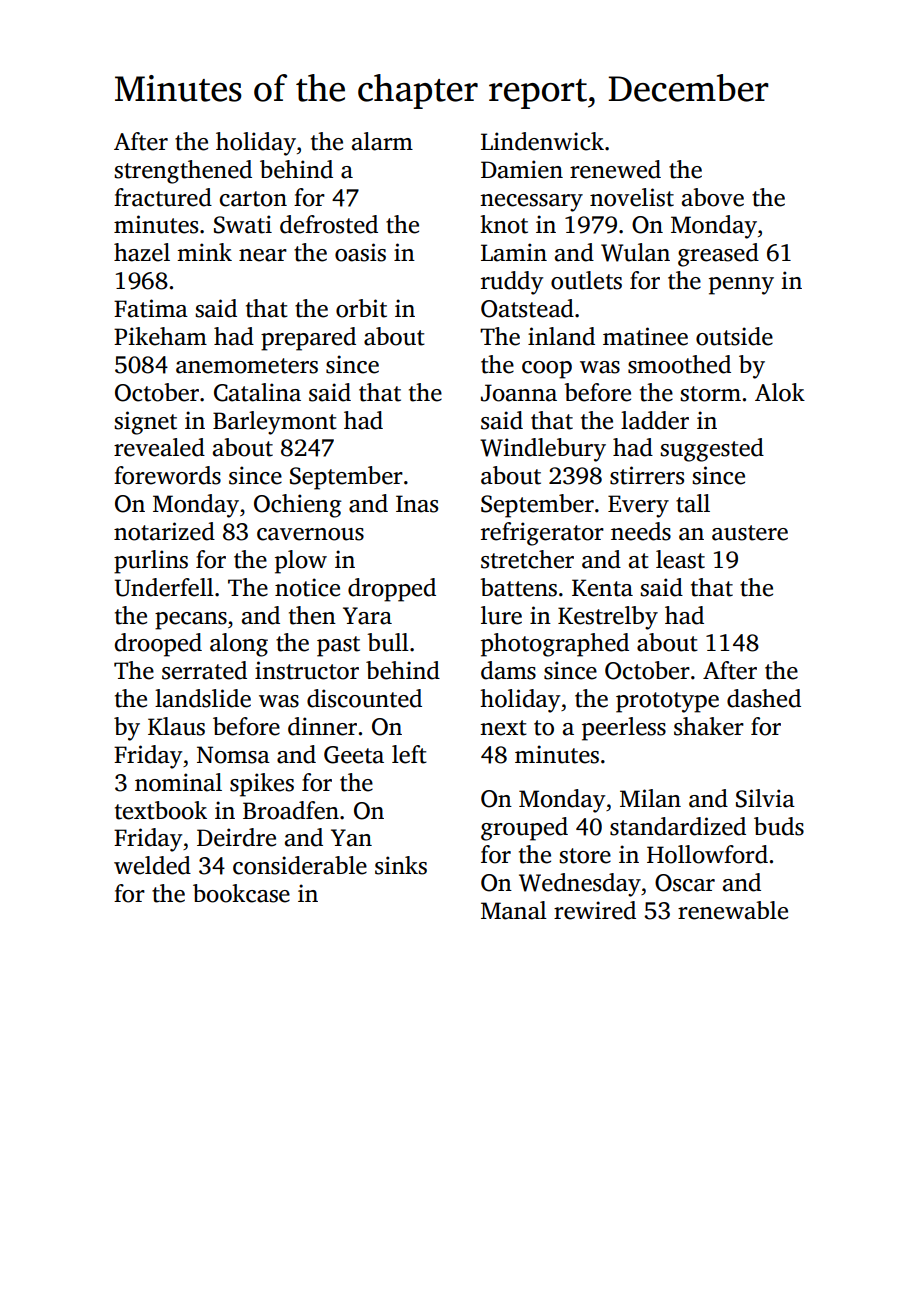 This page has width=924, height=1311. Describe the element at coordinates (615, 169) in the page. I see `renewed` at that location.
